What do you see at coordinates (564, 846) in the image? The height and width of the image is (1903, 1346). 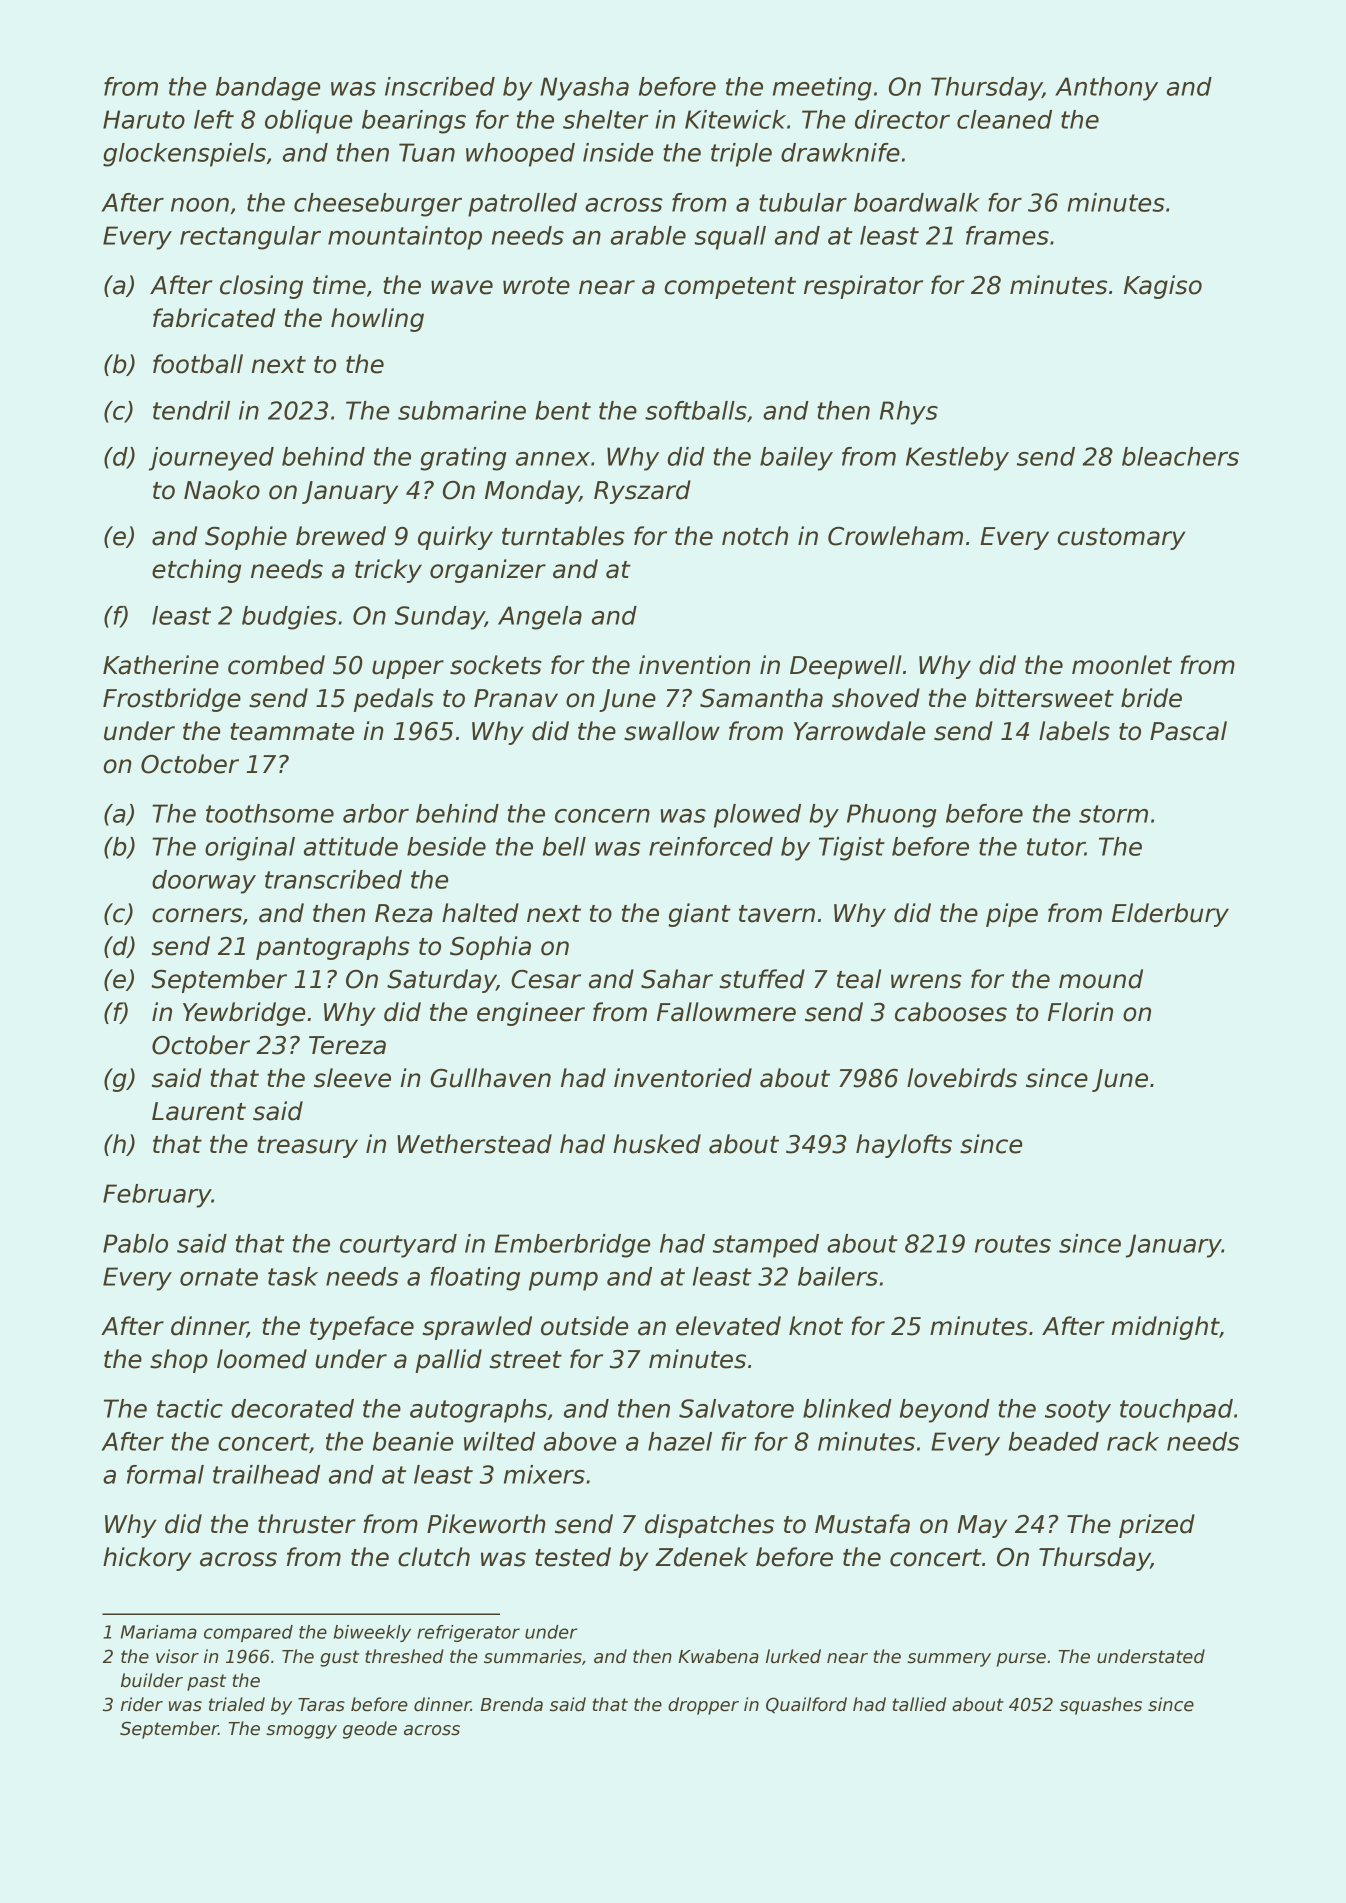 I see `bell` at bounding box center [564, 846].
